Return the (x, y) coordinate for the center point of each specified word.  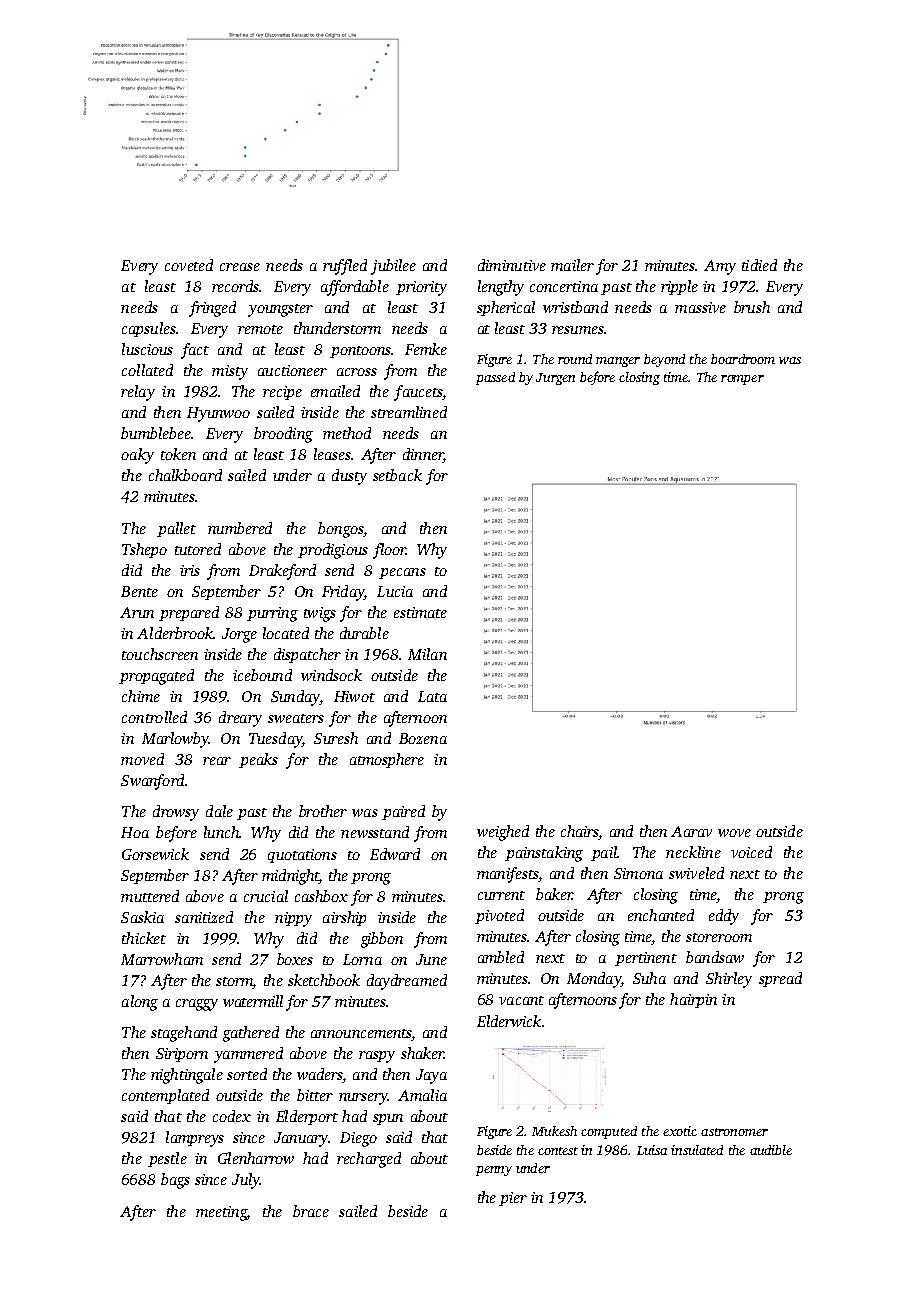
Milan (427, 654)
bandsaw (715, 957)
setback (397, 475)
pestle (167, 1159)
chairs (580, 832)
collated (147, 370)
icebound (262, 675)
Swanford (152, 782)
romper (742, 380)
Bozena (423, 738)
